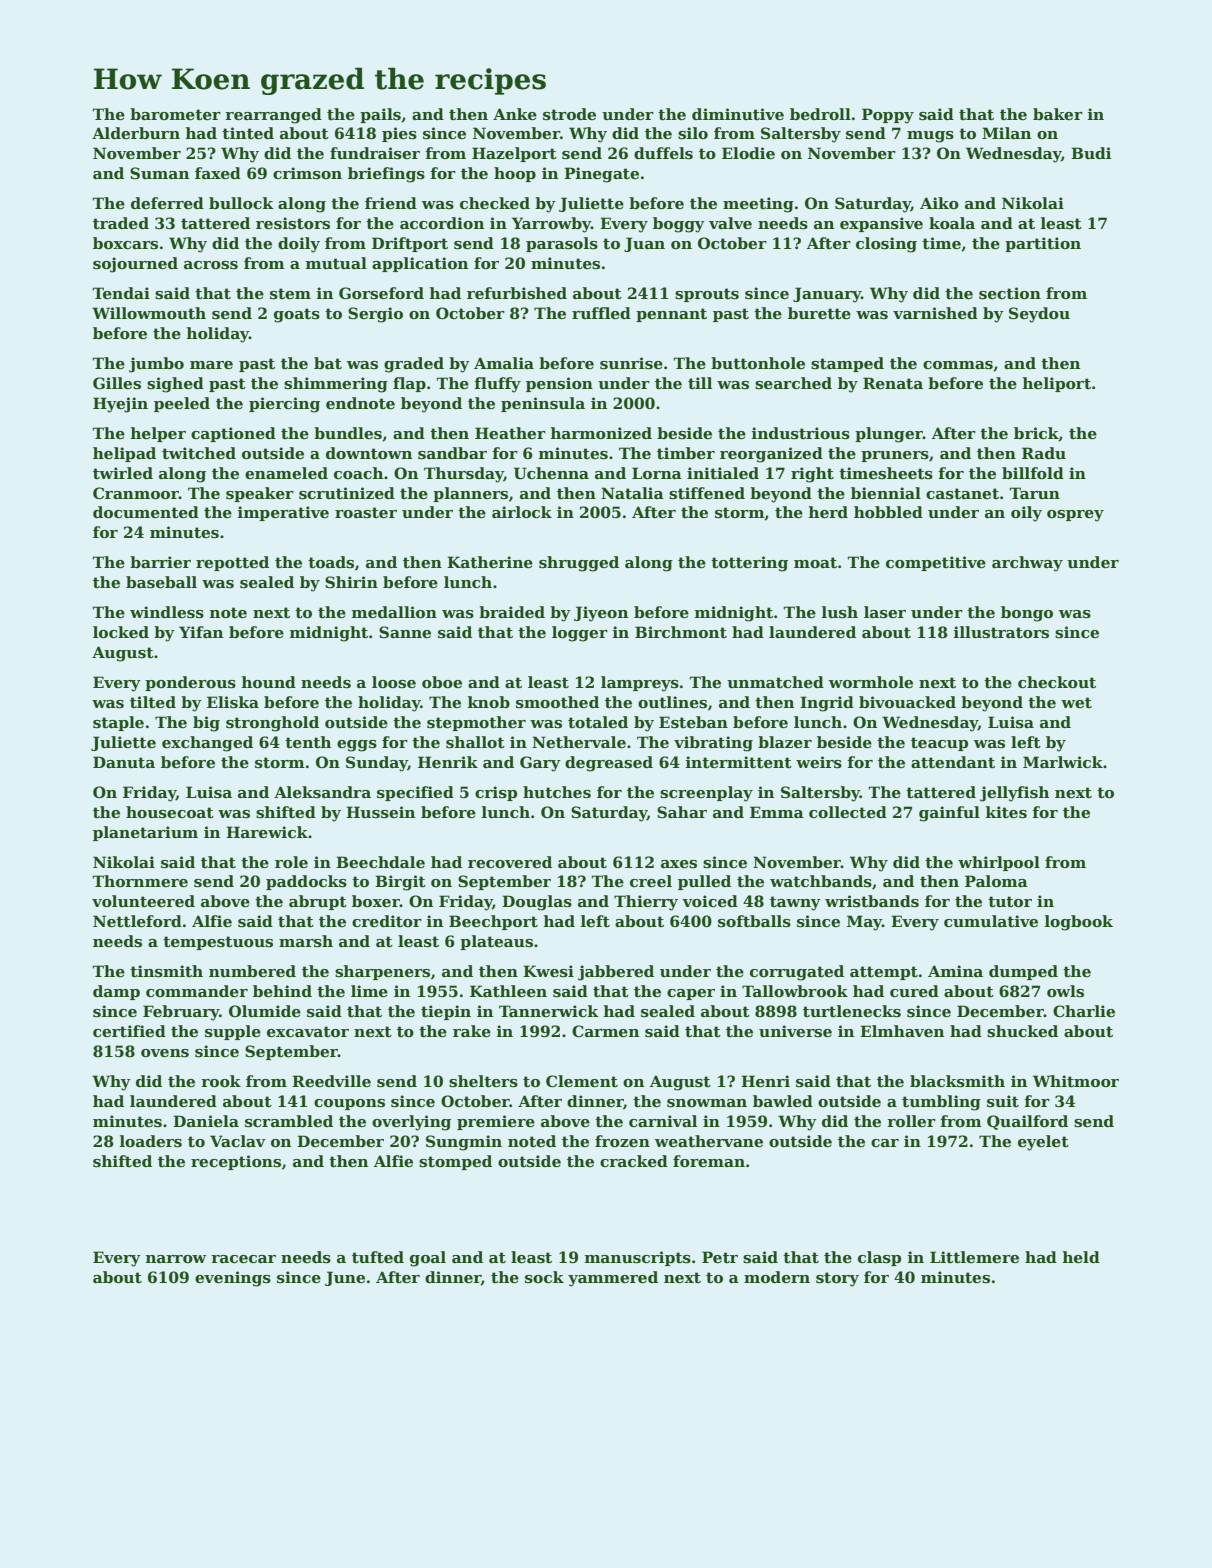 Image resolution: width=1212 pixels, height=1568 pixels. I want to click on baker, so click(1058, 114).
